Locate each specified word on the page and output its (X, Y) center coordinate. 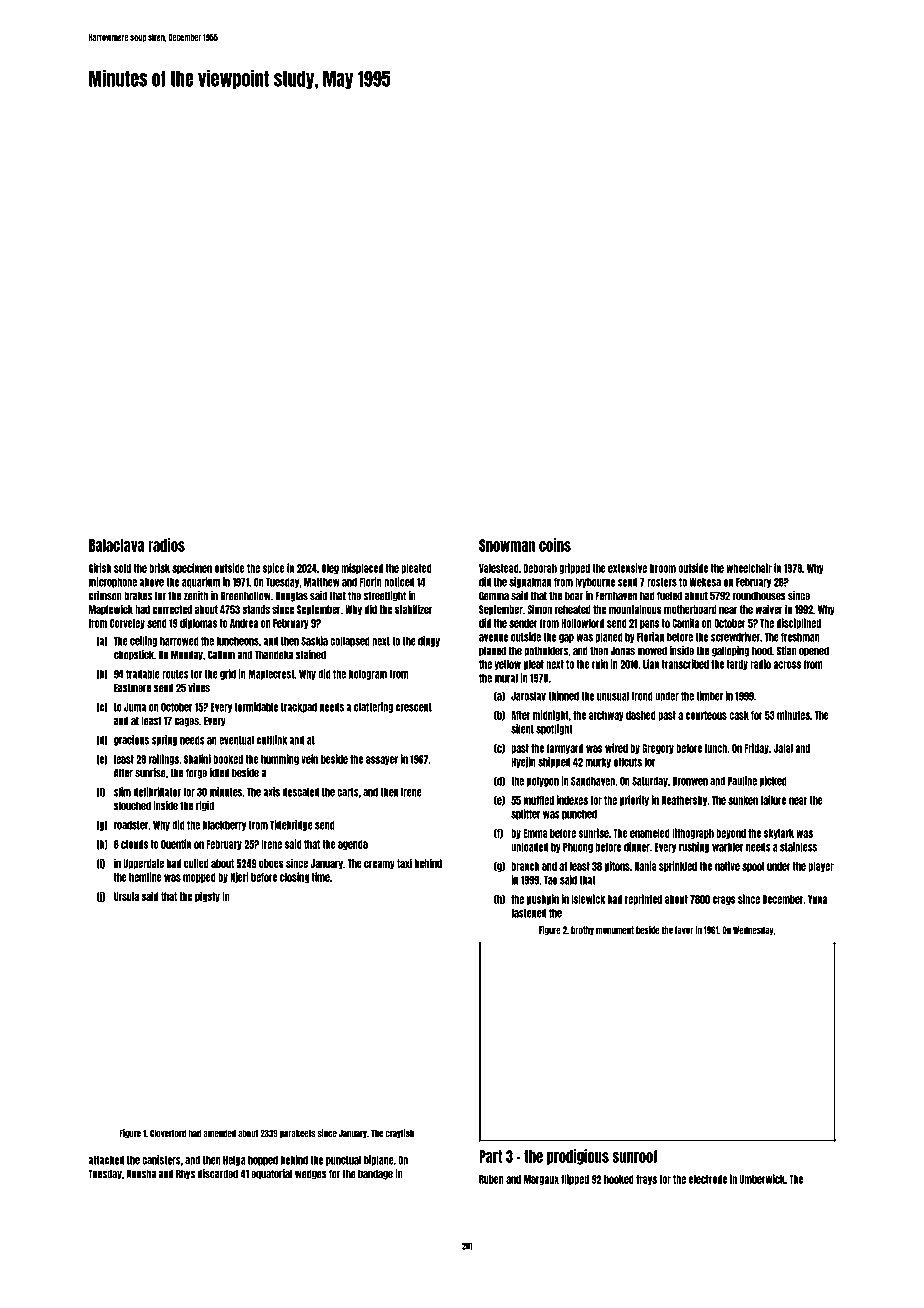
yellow (507, 665)
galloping (730, 651)
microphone (113, 582)
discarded (218, 1174)
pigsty (207, 897)
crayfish (399, 1134)
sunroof (634, 1156)
